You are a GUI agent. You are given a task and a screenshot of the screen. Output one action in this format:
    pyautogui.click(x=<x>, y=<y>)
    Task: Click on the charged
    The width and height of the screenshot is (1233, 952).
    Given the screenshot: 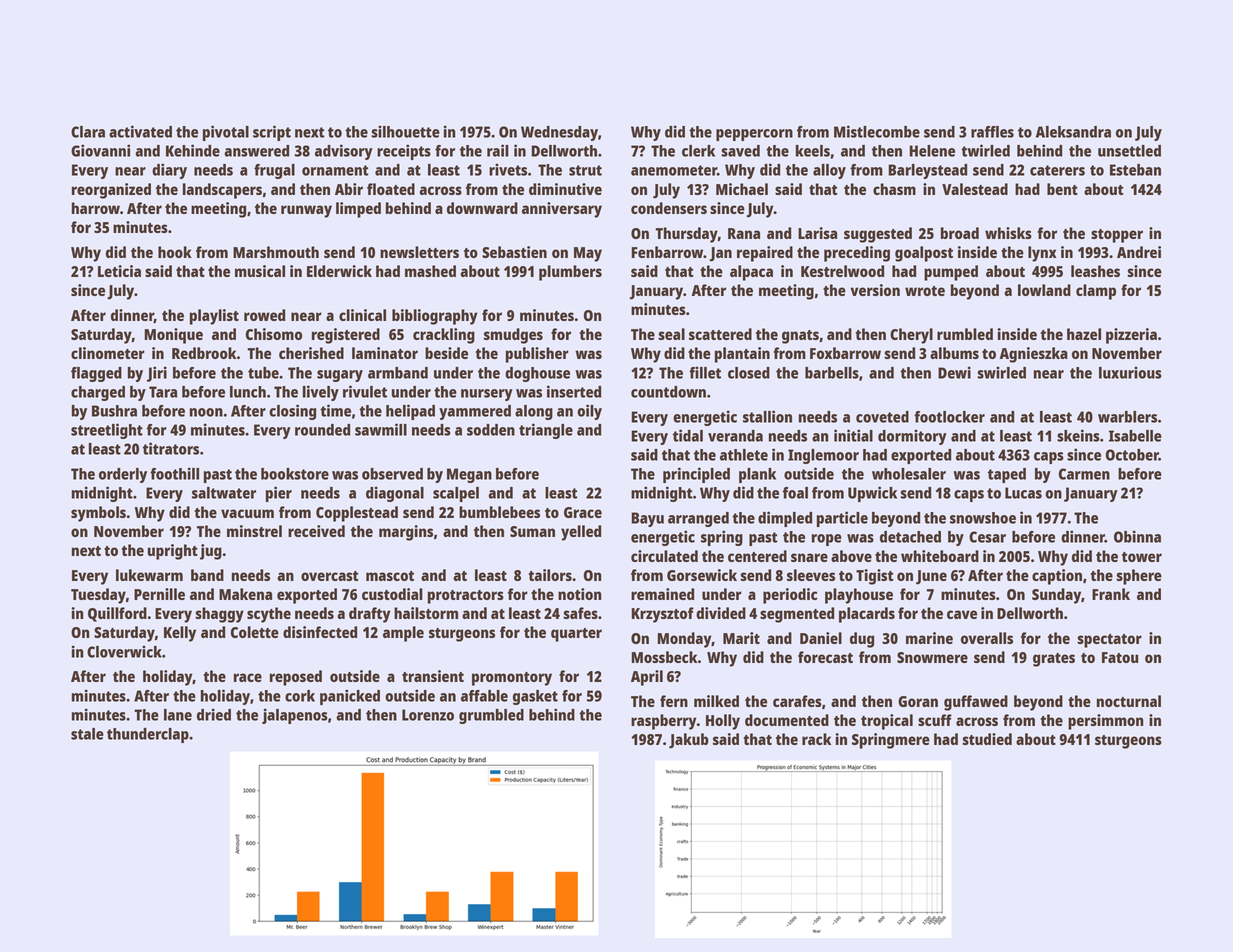 What is the action you would take?
    pyautogui.click(x=98, y=393)
